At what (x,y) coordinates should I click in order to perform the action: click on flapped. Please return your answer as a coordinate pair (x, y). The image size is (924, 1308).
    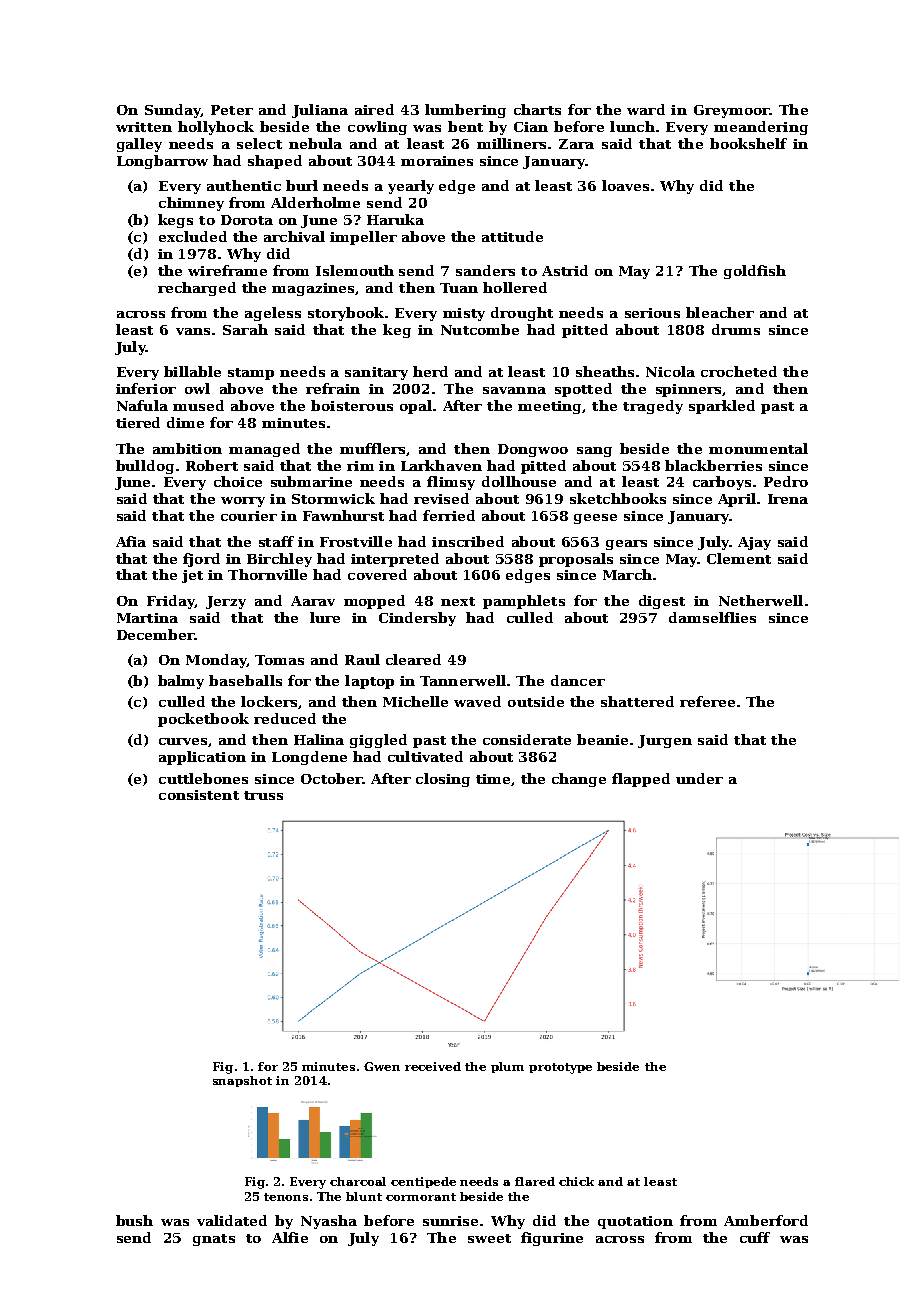
    Looking at the image, I should click on (641, 780).
